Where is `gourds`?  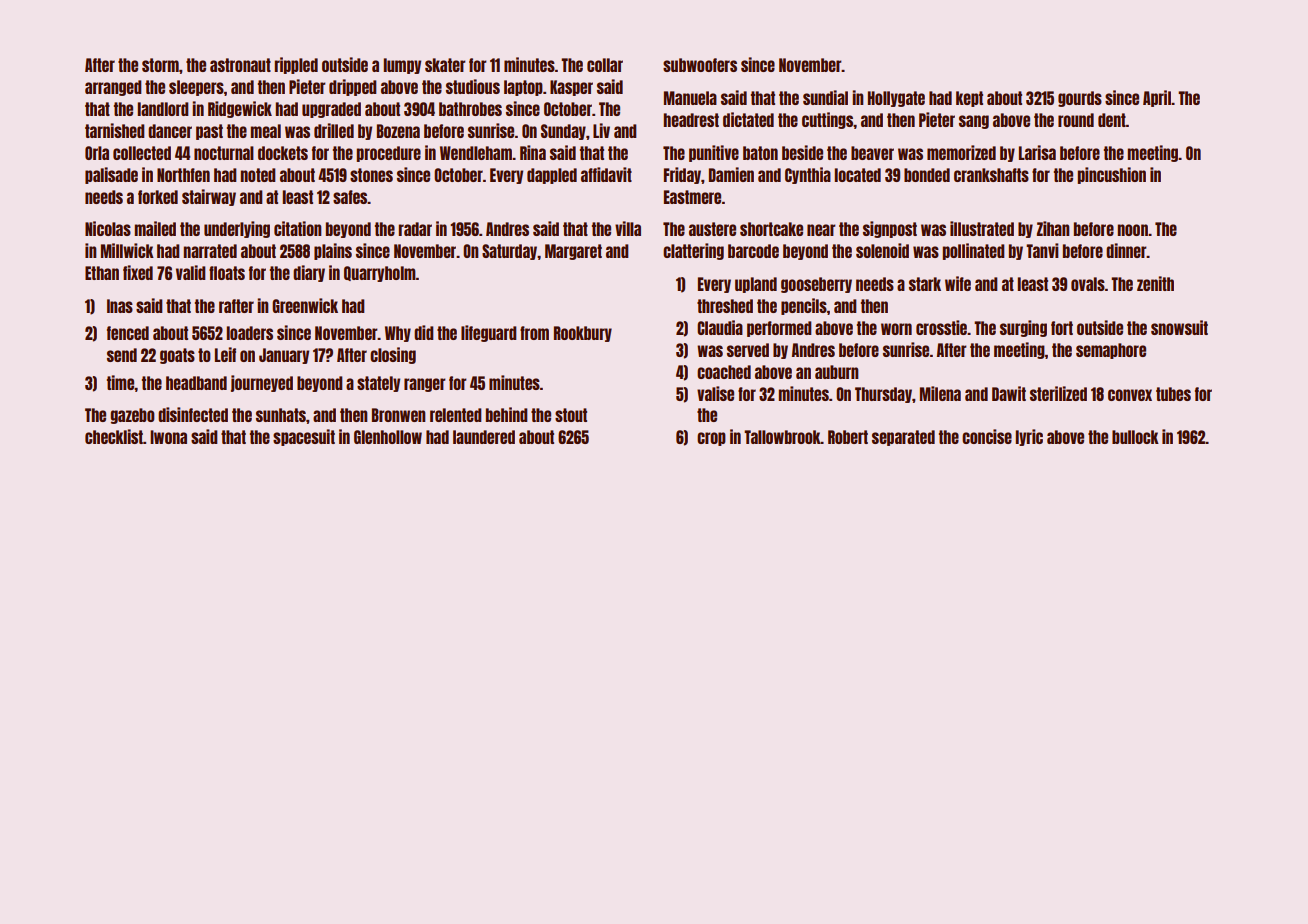 gourds is located at coordinates (1080, 99).
